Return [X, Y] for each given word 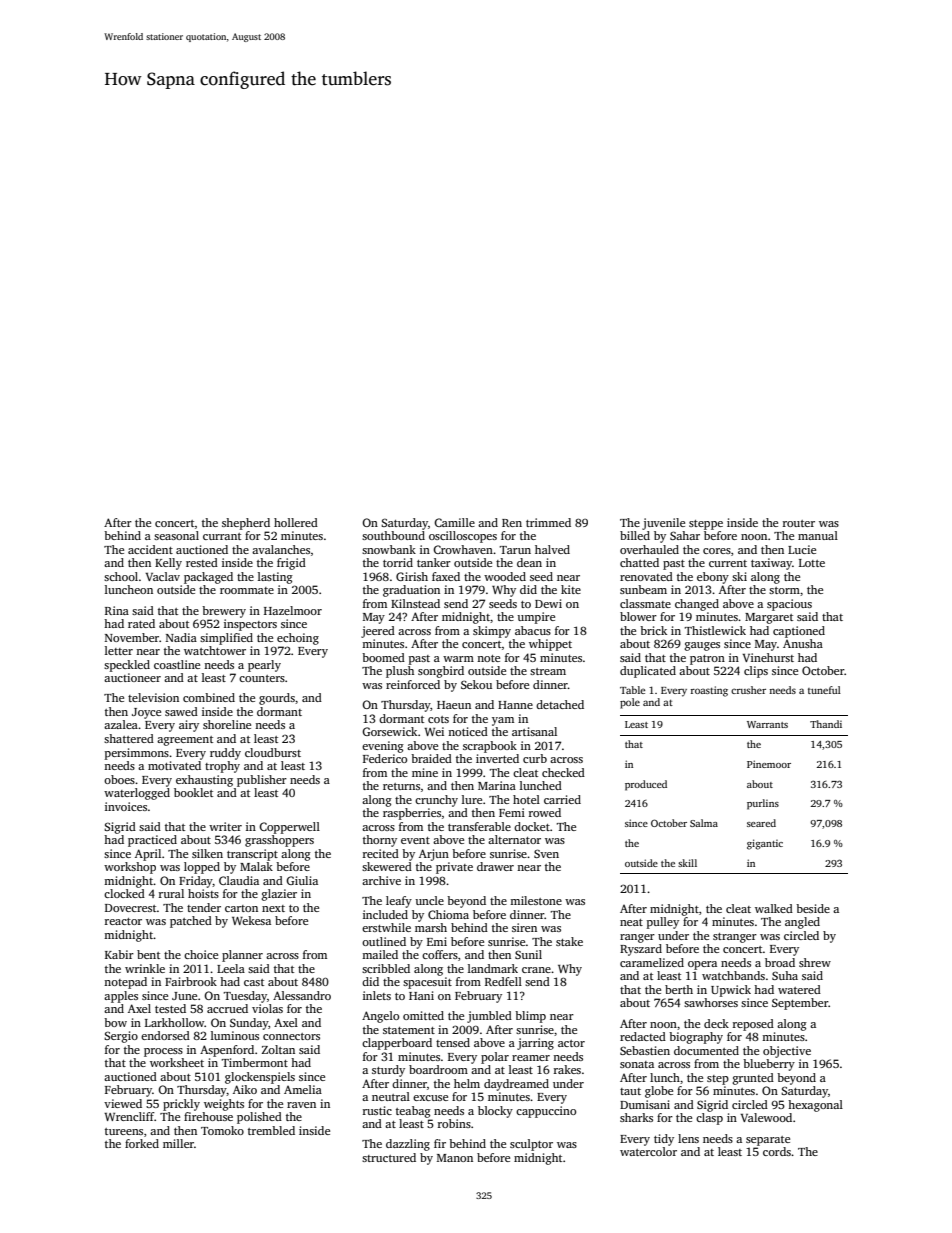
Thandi [826, 724]
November [132, 637]
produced [646, 785]
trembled [271, 1130]
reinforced [413, 684]
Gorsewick [389, 731]
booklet [193, 792]
